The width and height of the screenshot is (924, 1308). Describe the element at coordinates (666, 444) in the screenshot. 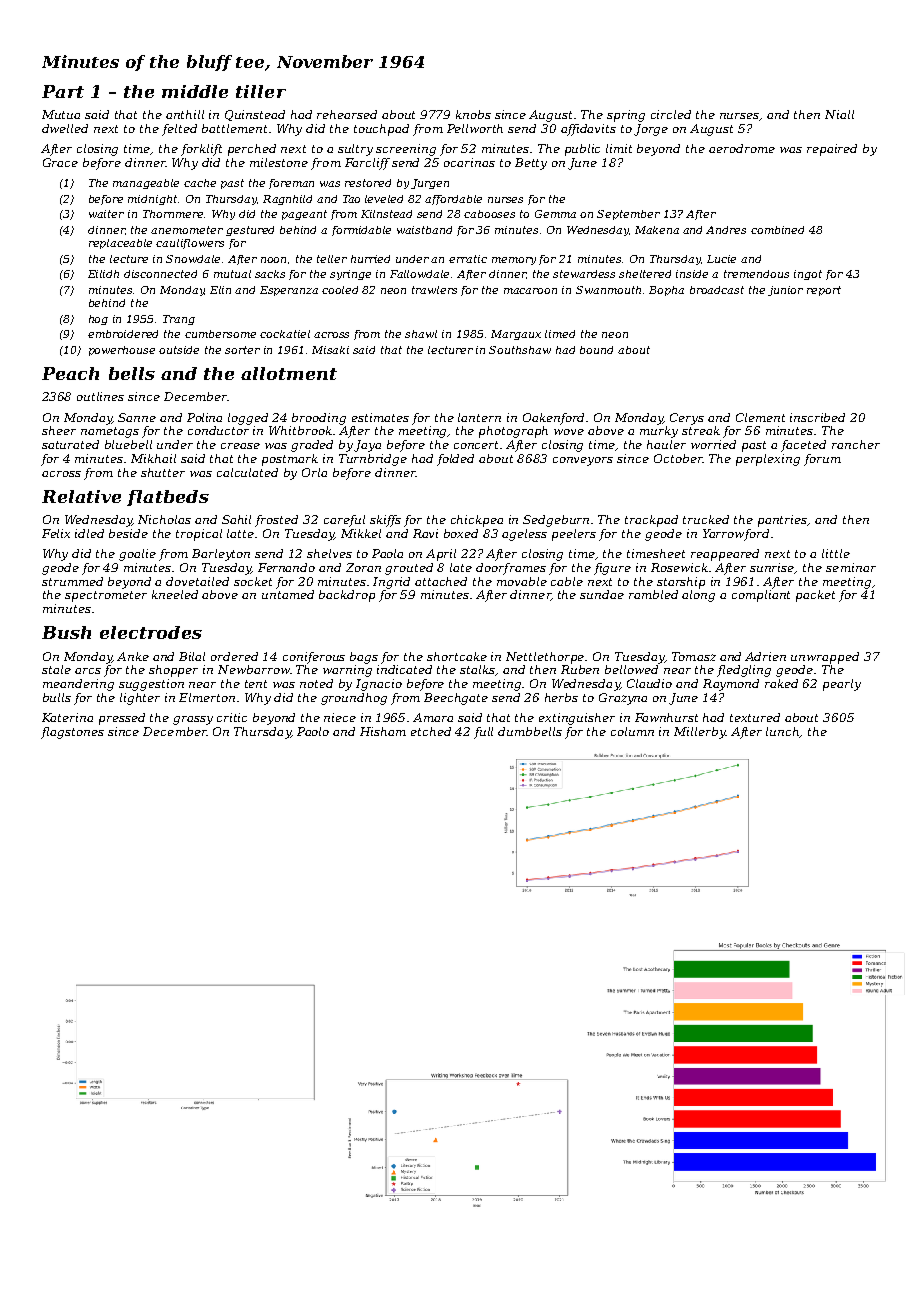

I see `hauler` at that location.
